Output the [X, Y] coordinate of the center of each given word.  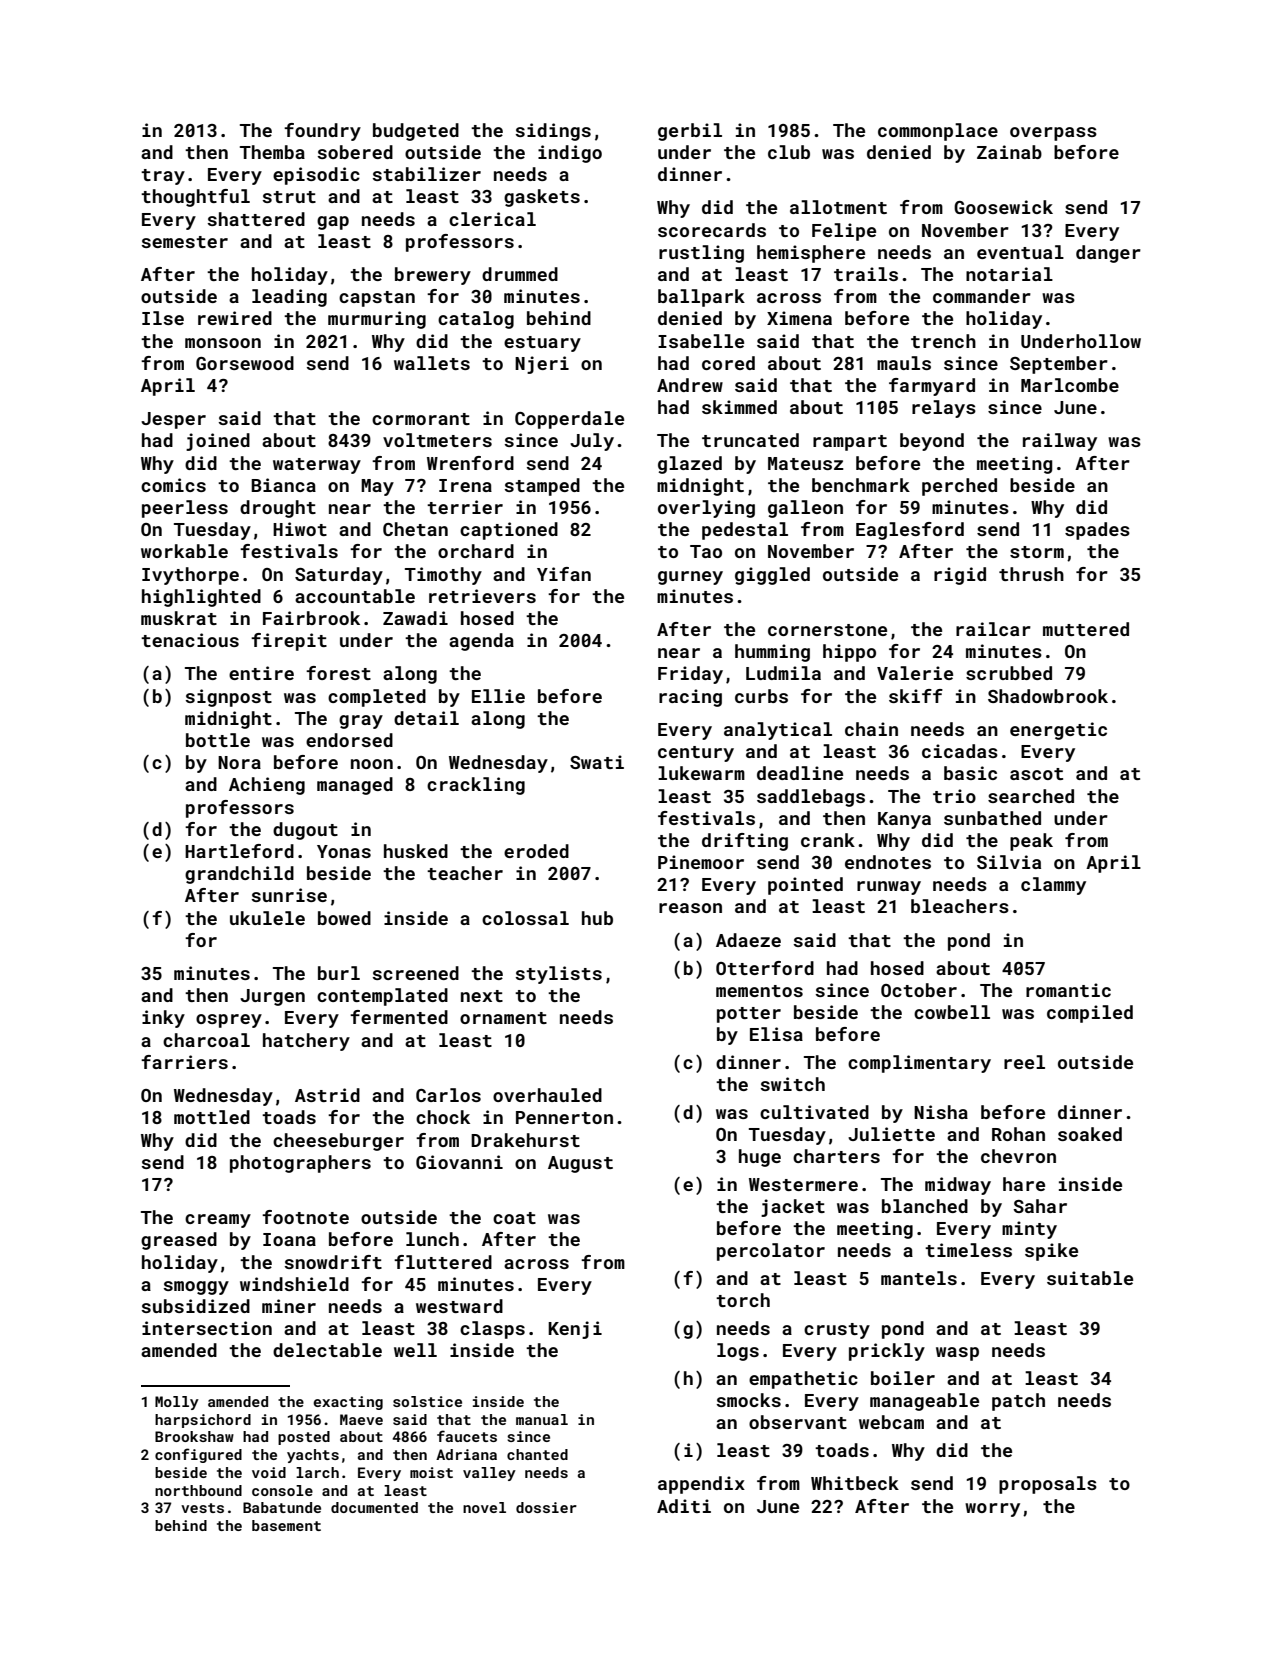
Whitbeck [855, 1483]
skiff [916, 696]
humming [772, 653]
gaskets [542, 198]
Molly [177, 1403]
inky [163, 1019]
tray [163, 177]
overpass [1053, 134]
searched [1031, 796]
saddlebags [811, 798]
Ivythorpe [190, 576]
